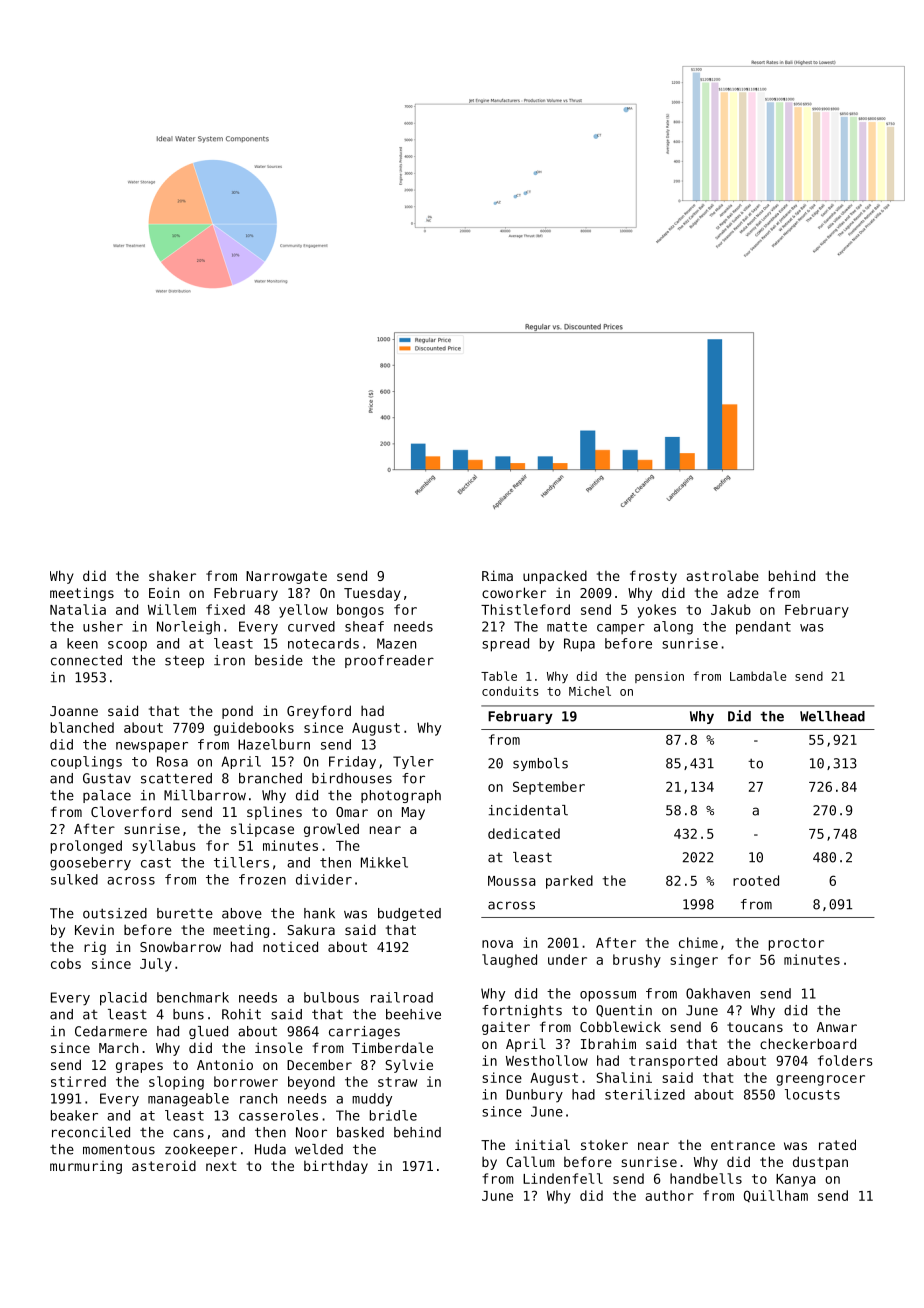 This screenshot has height=1308, width=924. I want to click on railroad, so click(402, 997).
